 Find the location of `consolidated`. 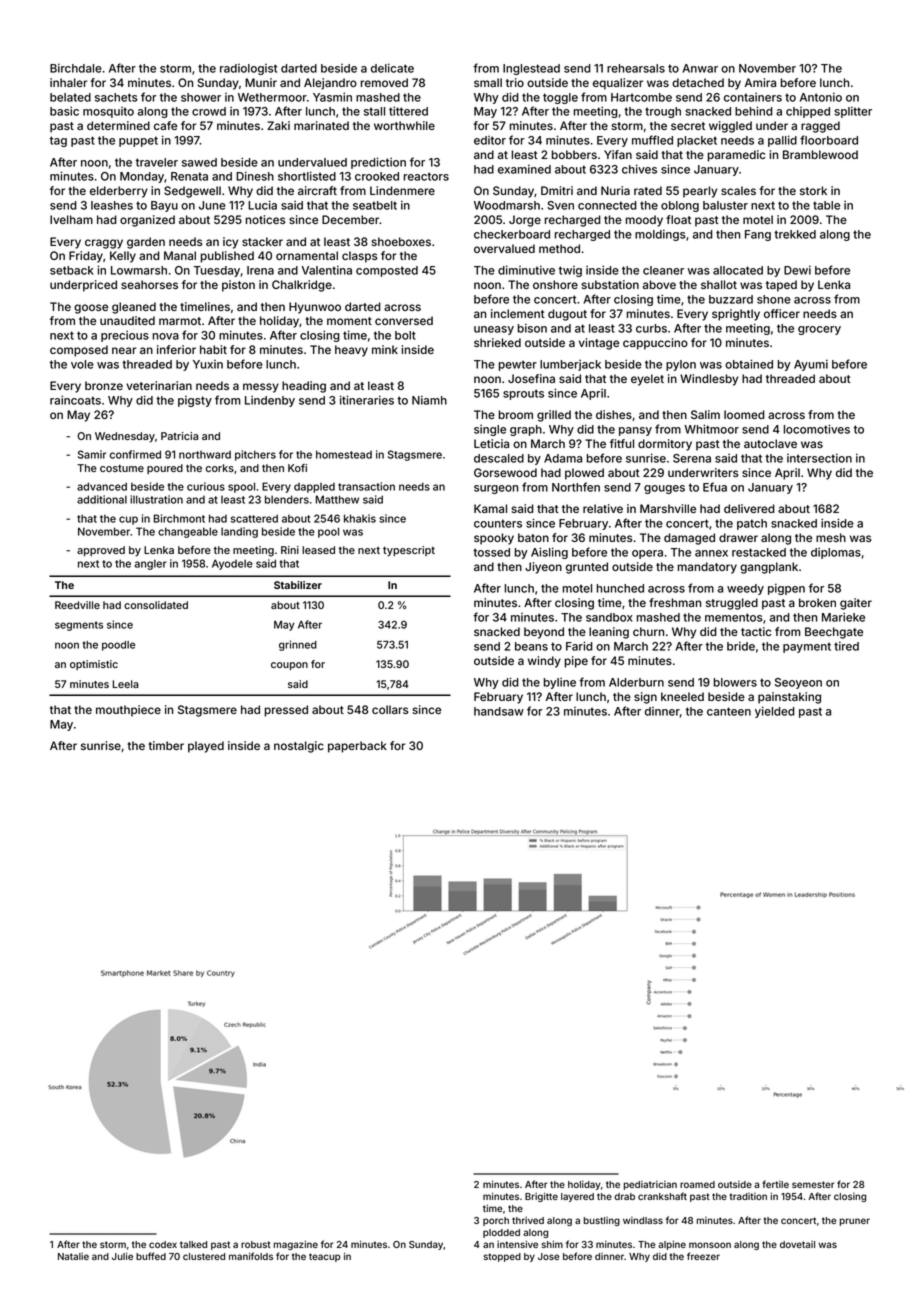

consolidated is located at coordinates (156, 605).
